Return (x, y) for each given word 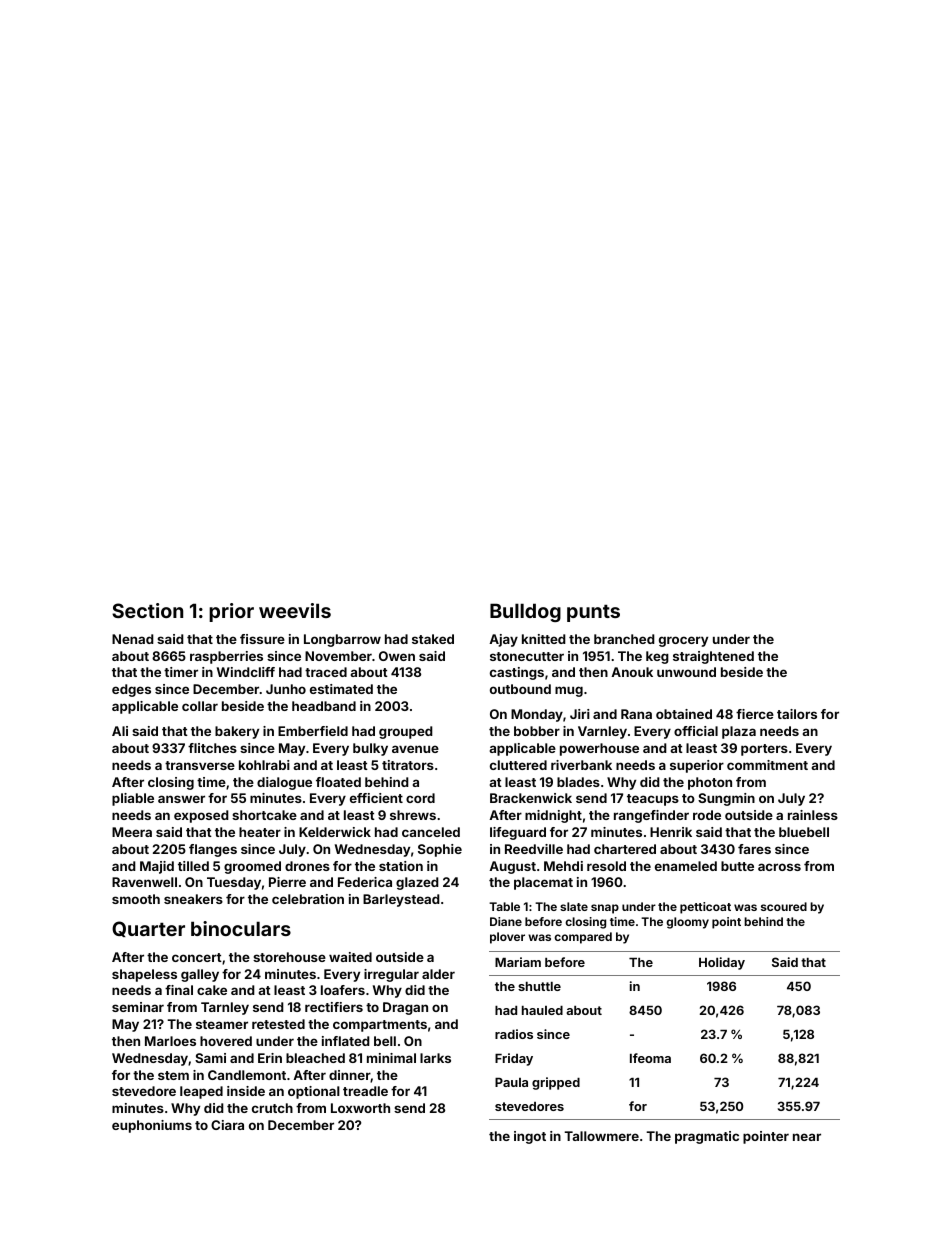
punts (593, 613)
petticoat (705, 908)
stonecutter (527, 656)
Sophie (440, 850)
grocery (683, 641)
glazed (417, 883)
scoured (784, 906)
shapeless (144, 975)
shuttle (539, 986)
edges (131, 690)
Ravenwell (144, 882)
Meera (132, 832)
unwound (686, 672)
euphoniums (152, 1126)
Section (147, 610)
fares (754, 849)
